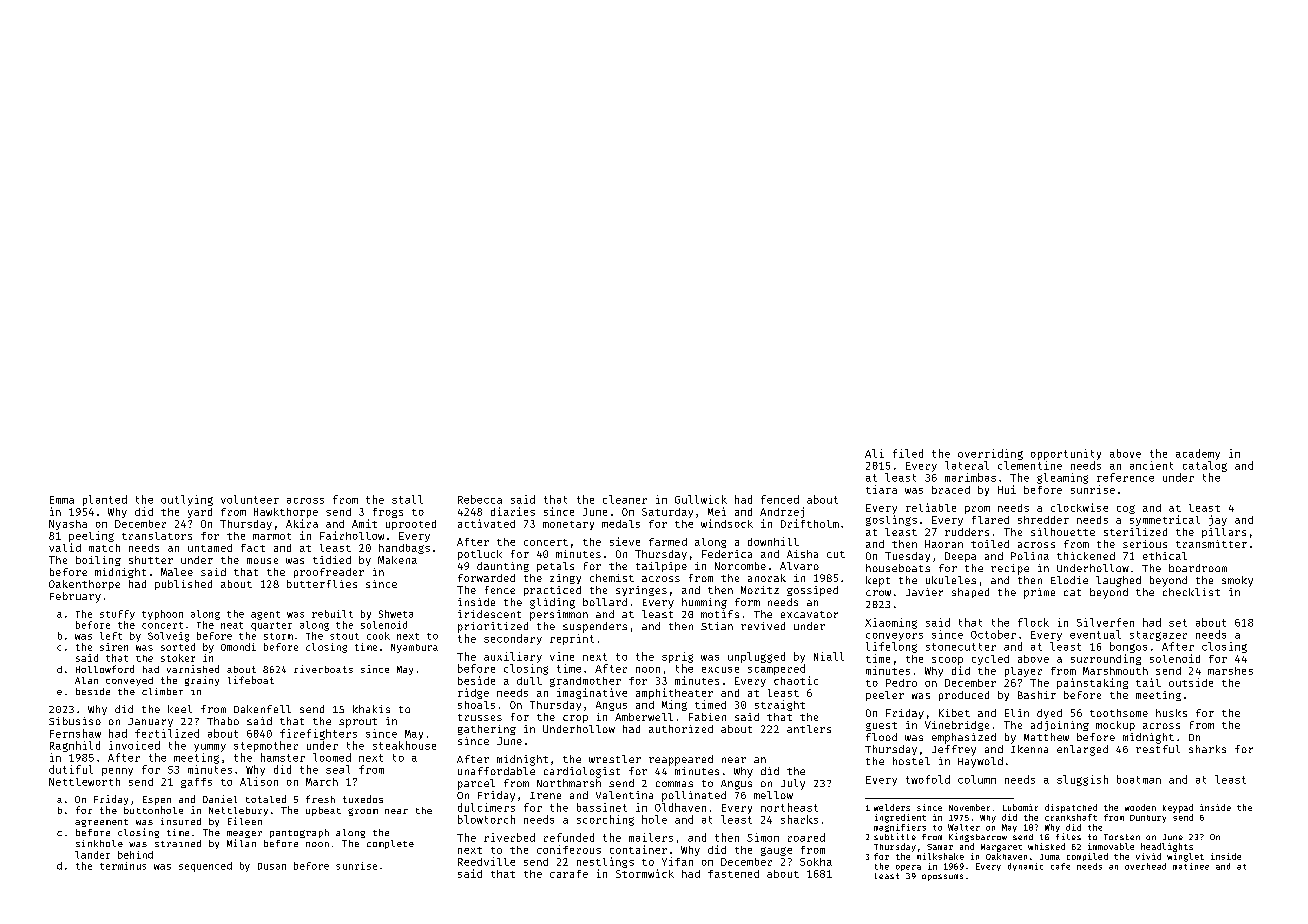 This screenshot has width=1308, height=924. What do you see at coordinates (881, 489) in the screenshot?
I see `tiara` at bounding box center [881, 489].
